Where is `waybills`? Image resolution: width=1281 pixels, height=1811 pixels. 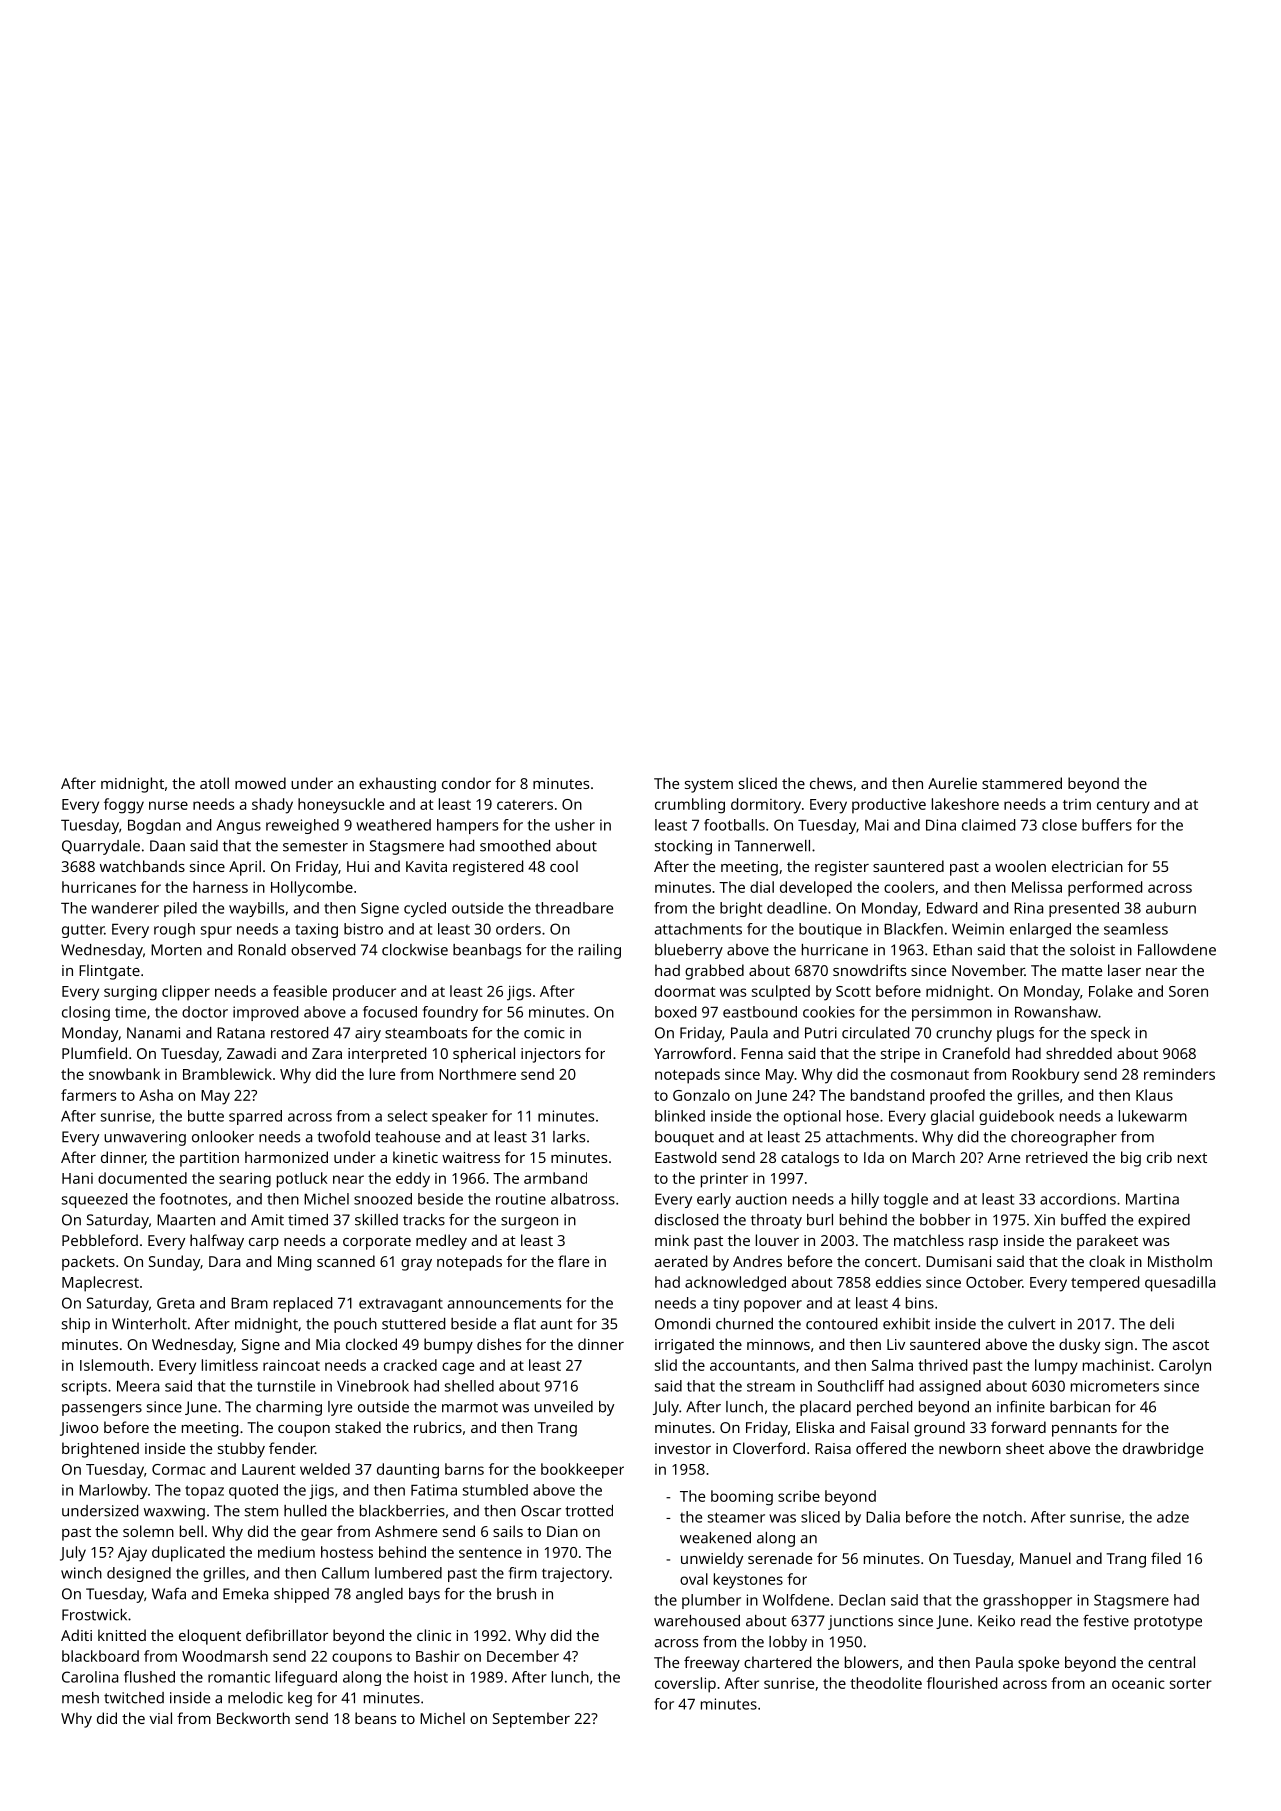
waybills is located at coordinates (256, 909).
